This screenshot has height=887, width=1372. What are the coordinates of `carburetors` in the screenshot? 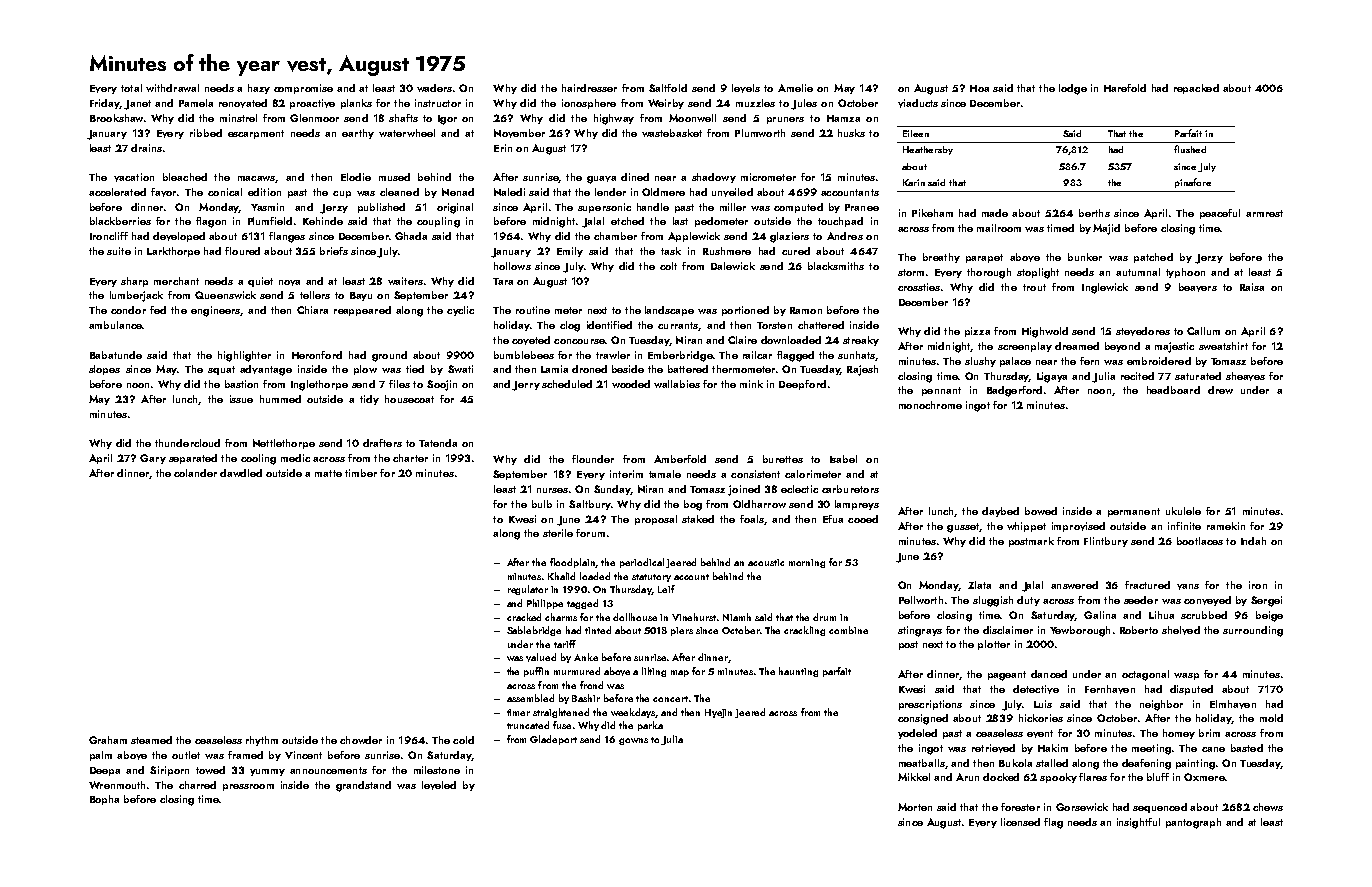 It's located at (850, 489).
